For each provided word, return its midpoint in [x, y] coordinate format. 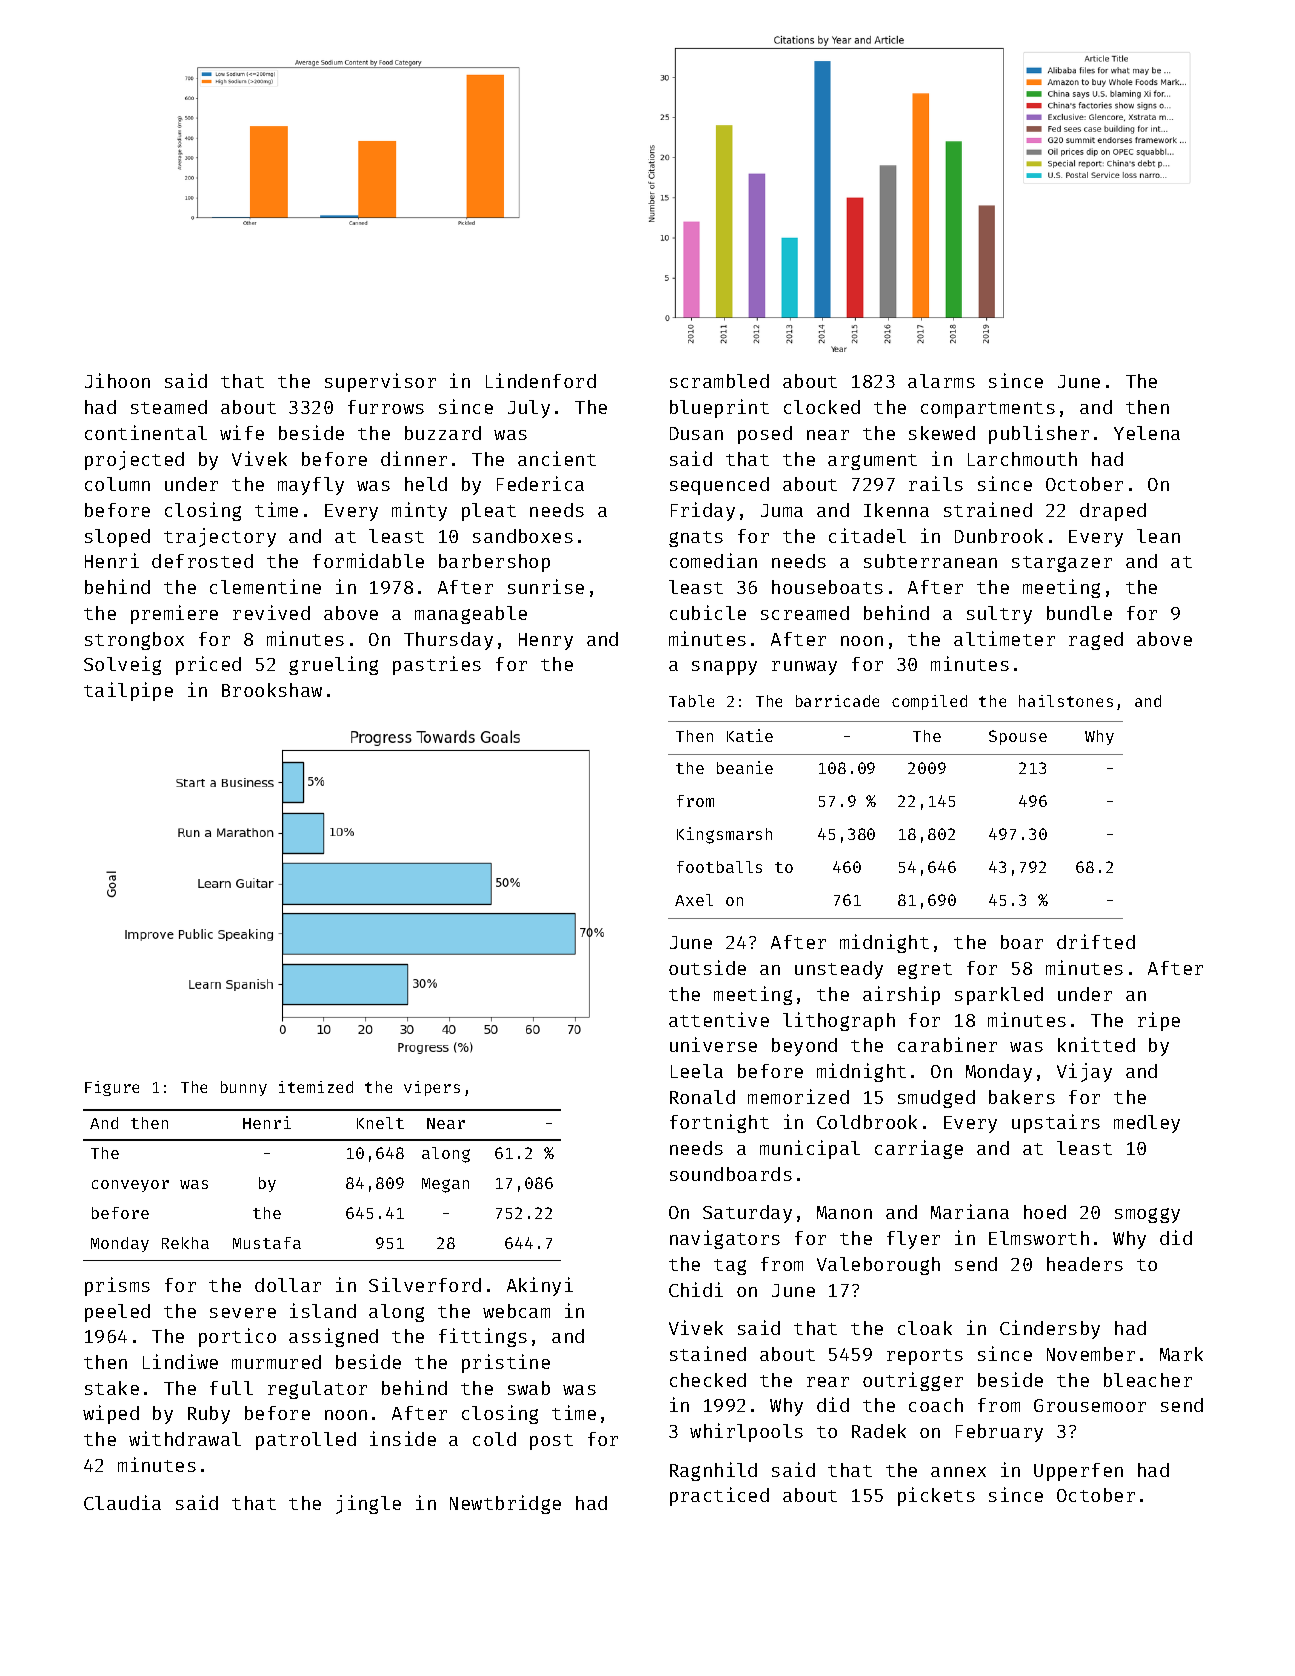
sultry [999, 615]
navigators [725, 1239]
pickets [936, 1496]
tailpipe [128, 691]
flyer [913, 1240]
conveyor [130, 1186]
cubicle [708, 612]
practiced [719, 1496]
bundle [1079, 613]
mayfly [311, 486]
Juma [782, 510]
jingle [368, 1504]
